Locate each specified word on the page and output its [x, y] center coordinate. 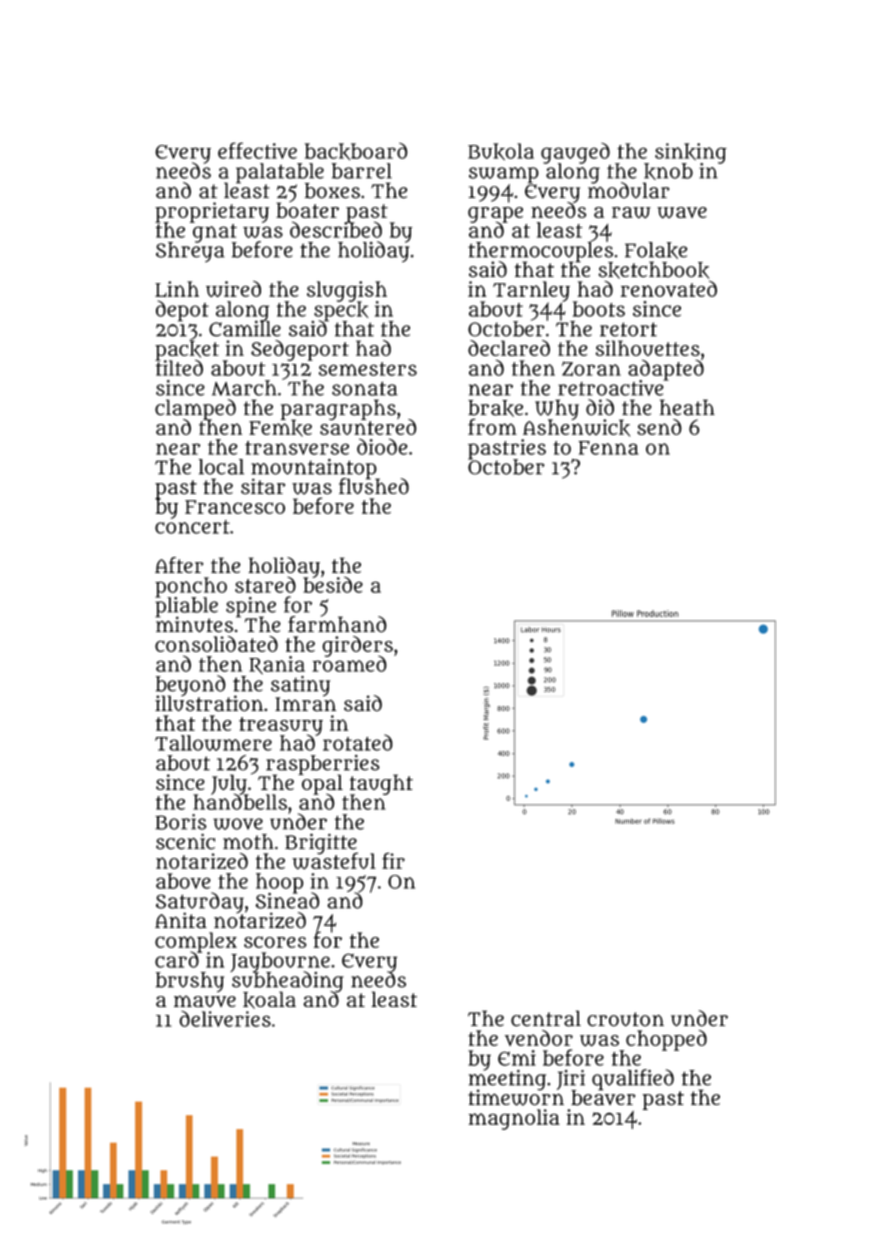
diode [382, 446]
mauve [205, 1001]
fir [393, 860]
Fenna [609, 448]
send [659, 427]
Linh [177, 289]
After [179, 565]
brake [495, 408]
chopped [666, 1040]
